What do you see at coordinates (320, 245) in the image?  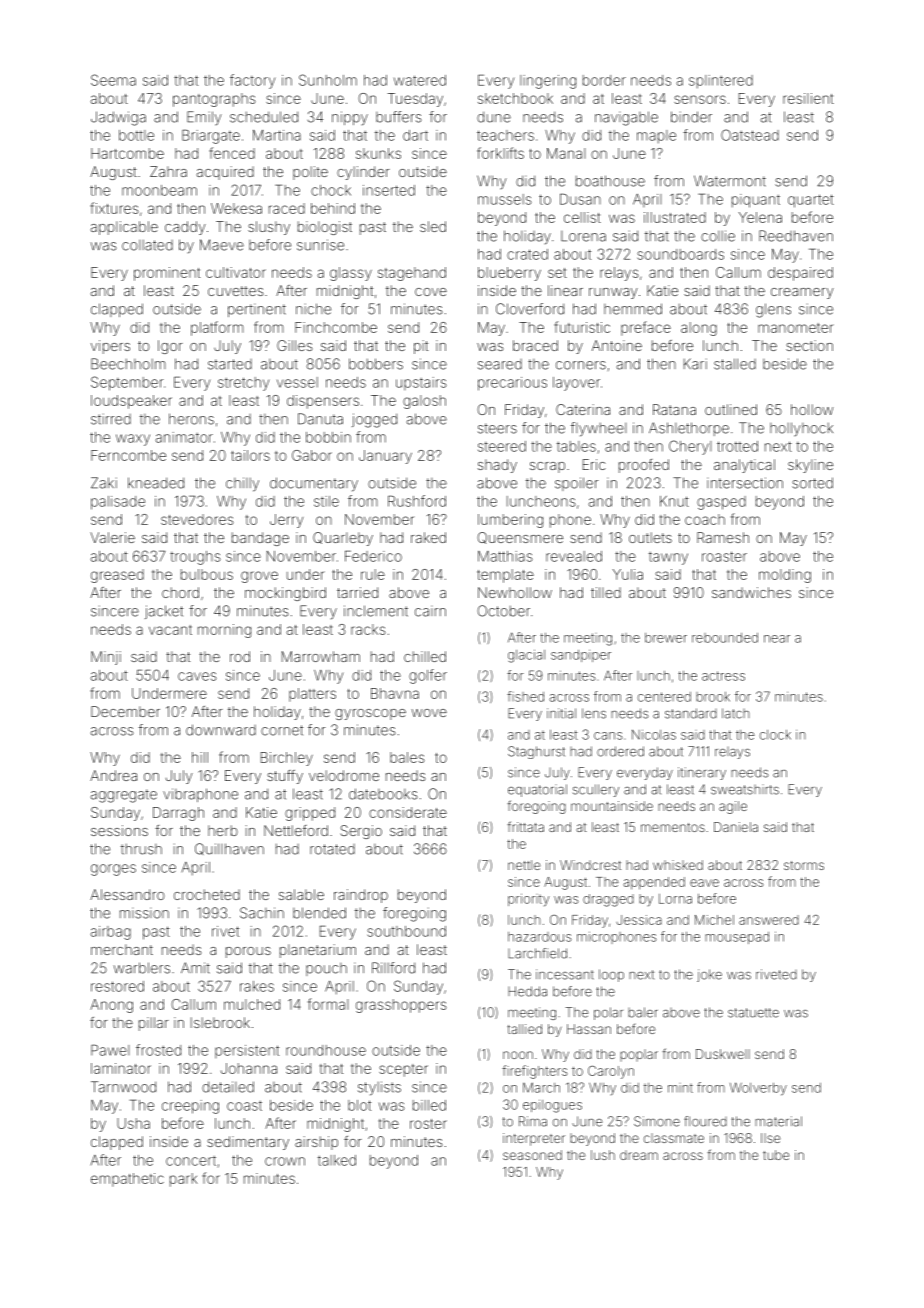 I see `sunrise` at bounding box center [320, 245].
